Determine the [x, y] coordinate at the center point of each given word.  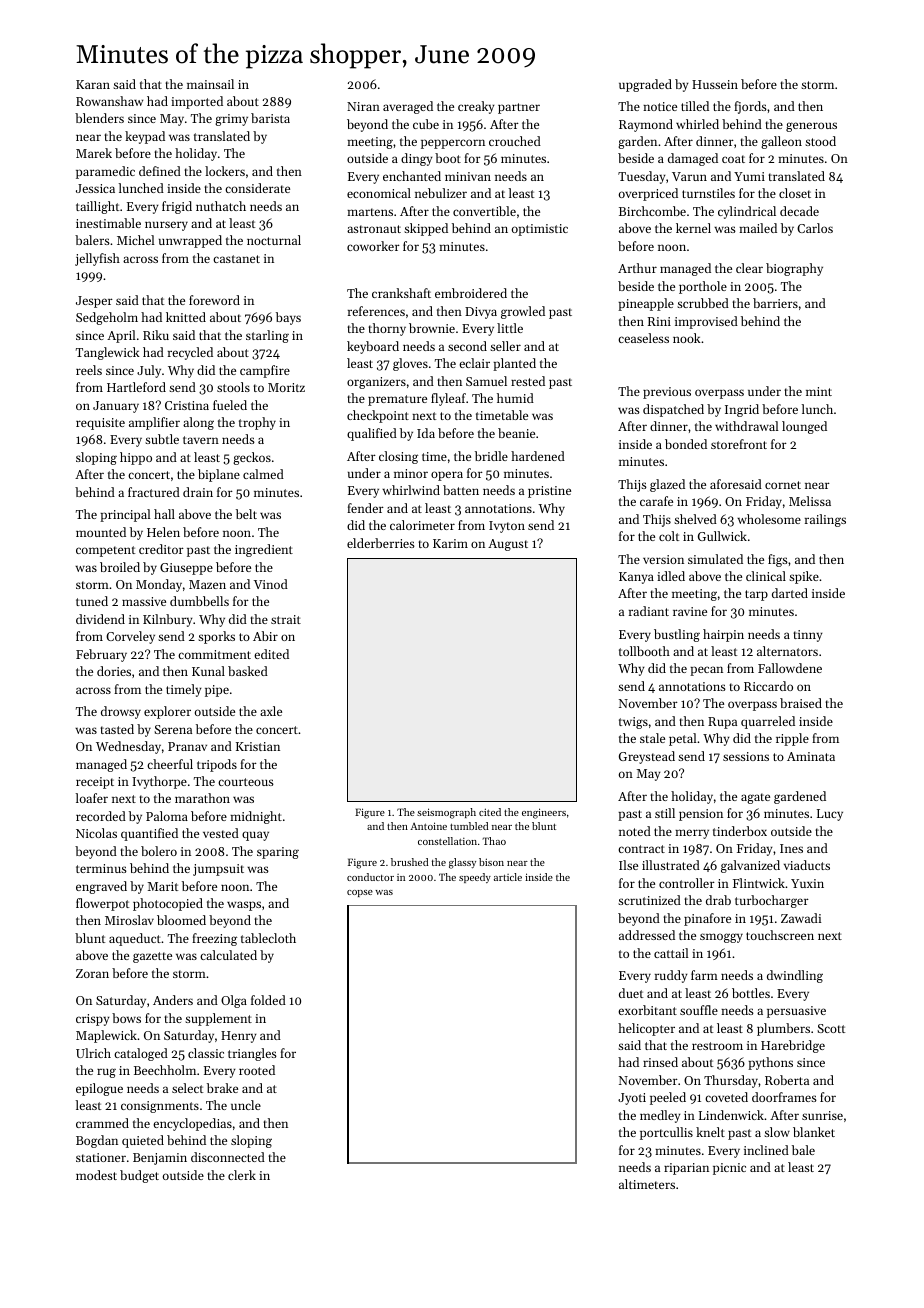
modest [96, 1175]
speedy [475, 878]
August [508, 545]
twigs [633, 723]
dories [114, 671]
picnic [729, 1169]
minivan [468, 176]
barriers [775, 303]
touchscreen [780, 935]
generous [811, 127]
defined [160, 171]
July [149, 371]
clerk [242, 1175]
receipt [95, 783]
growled [523, 312]
